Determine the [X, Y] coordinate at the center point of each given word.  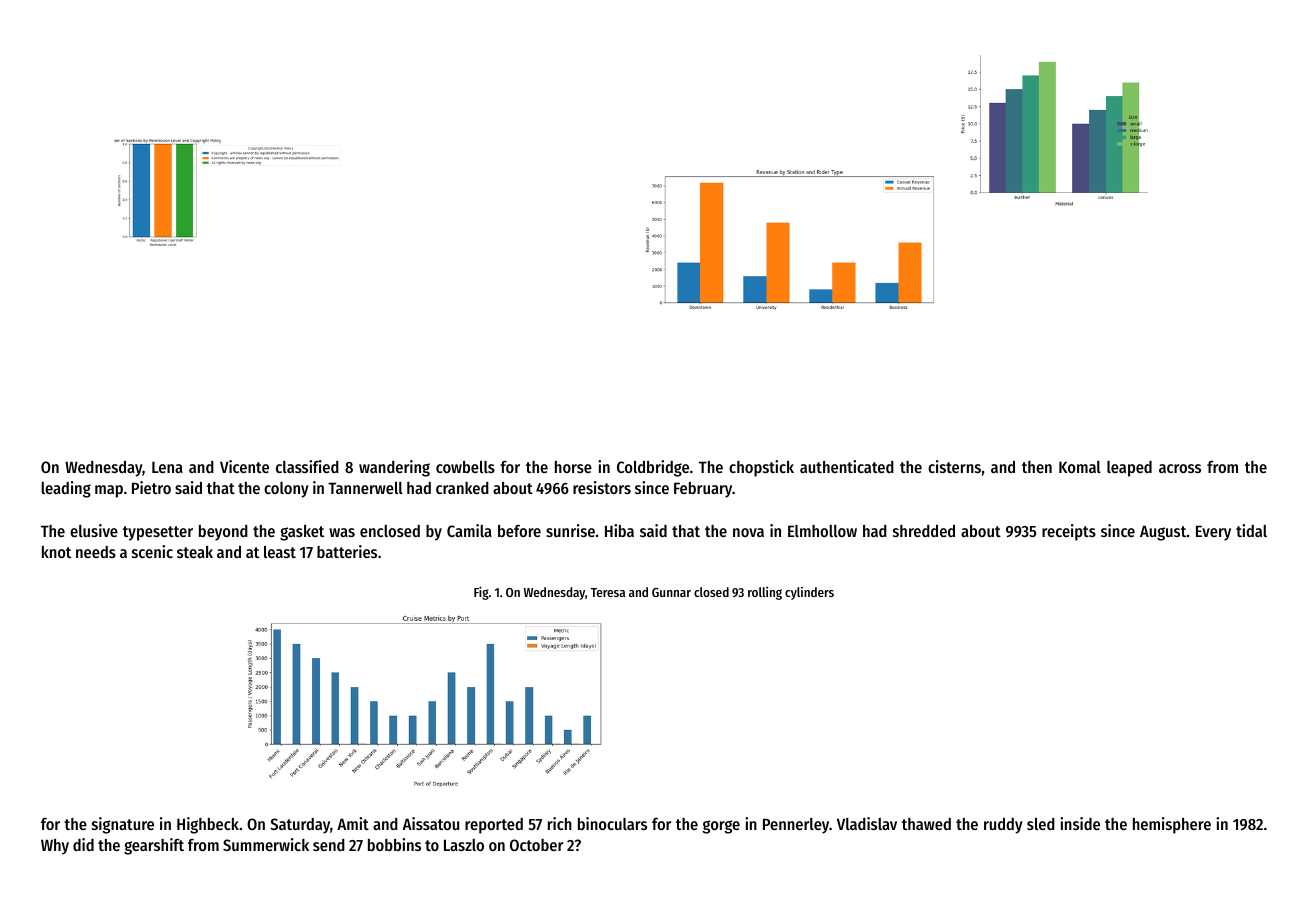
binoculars [612, 823]
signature [123, 825]
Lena [167, 467]
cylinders [809, 593]
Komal [1080, 467]
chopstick [761, 468]
